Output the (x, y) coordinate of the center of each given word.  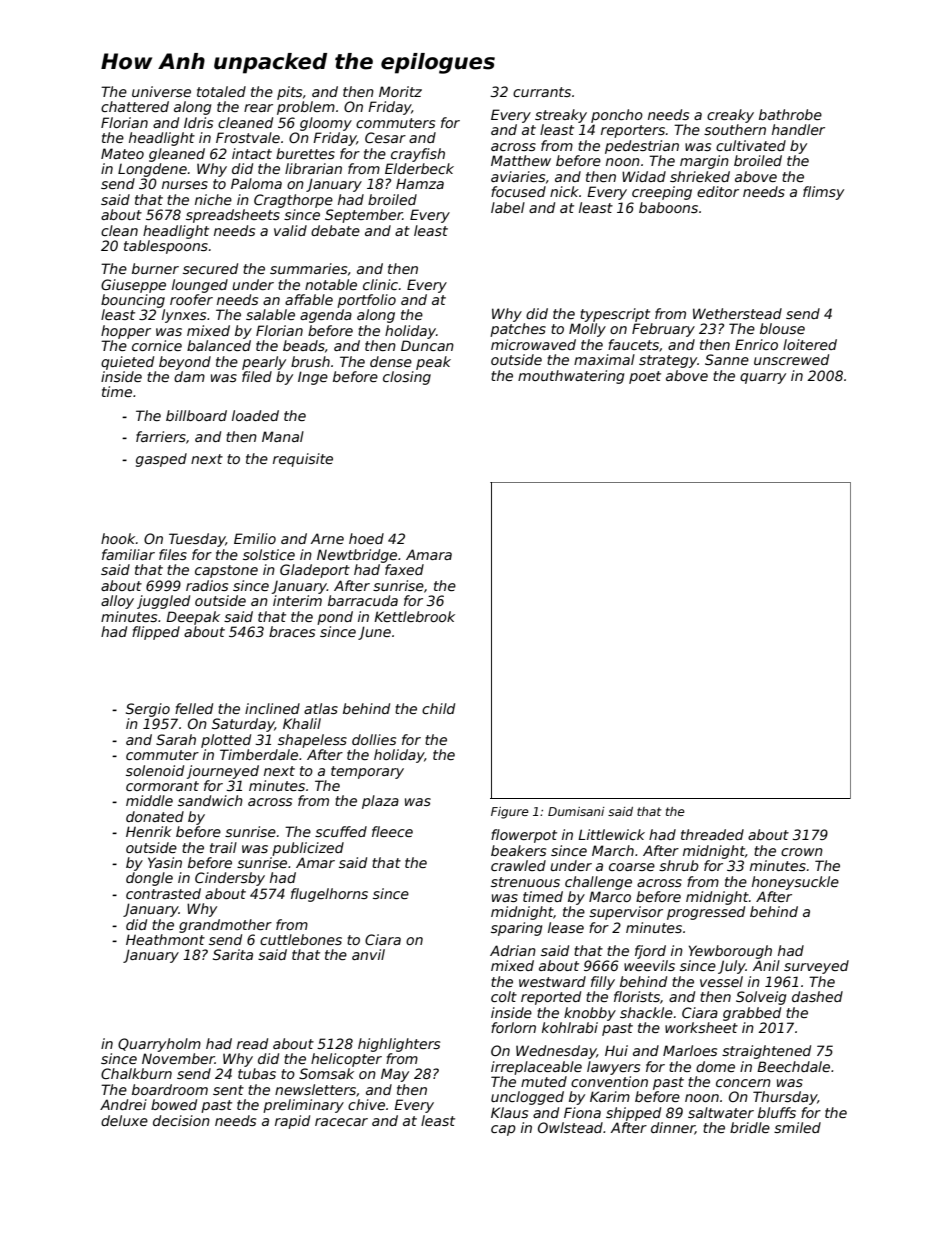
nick (564, 191)
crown (802, 852)
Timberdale (259, 754)
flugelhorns (329, 895)
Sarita (233, 954)
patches (518, 330)
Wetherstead (737, 313)
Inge (313, 378)
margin (704, 162)
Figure (510, 813)
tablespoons (166, 247)
